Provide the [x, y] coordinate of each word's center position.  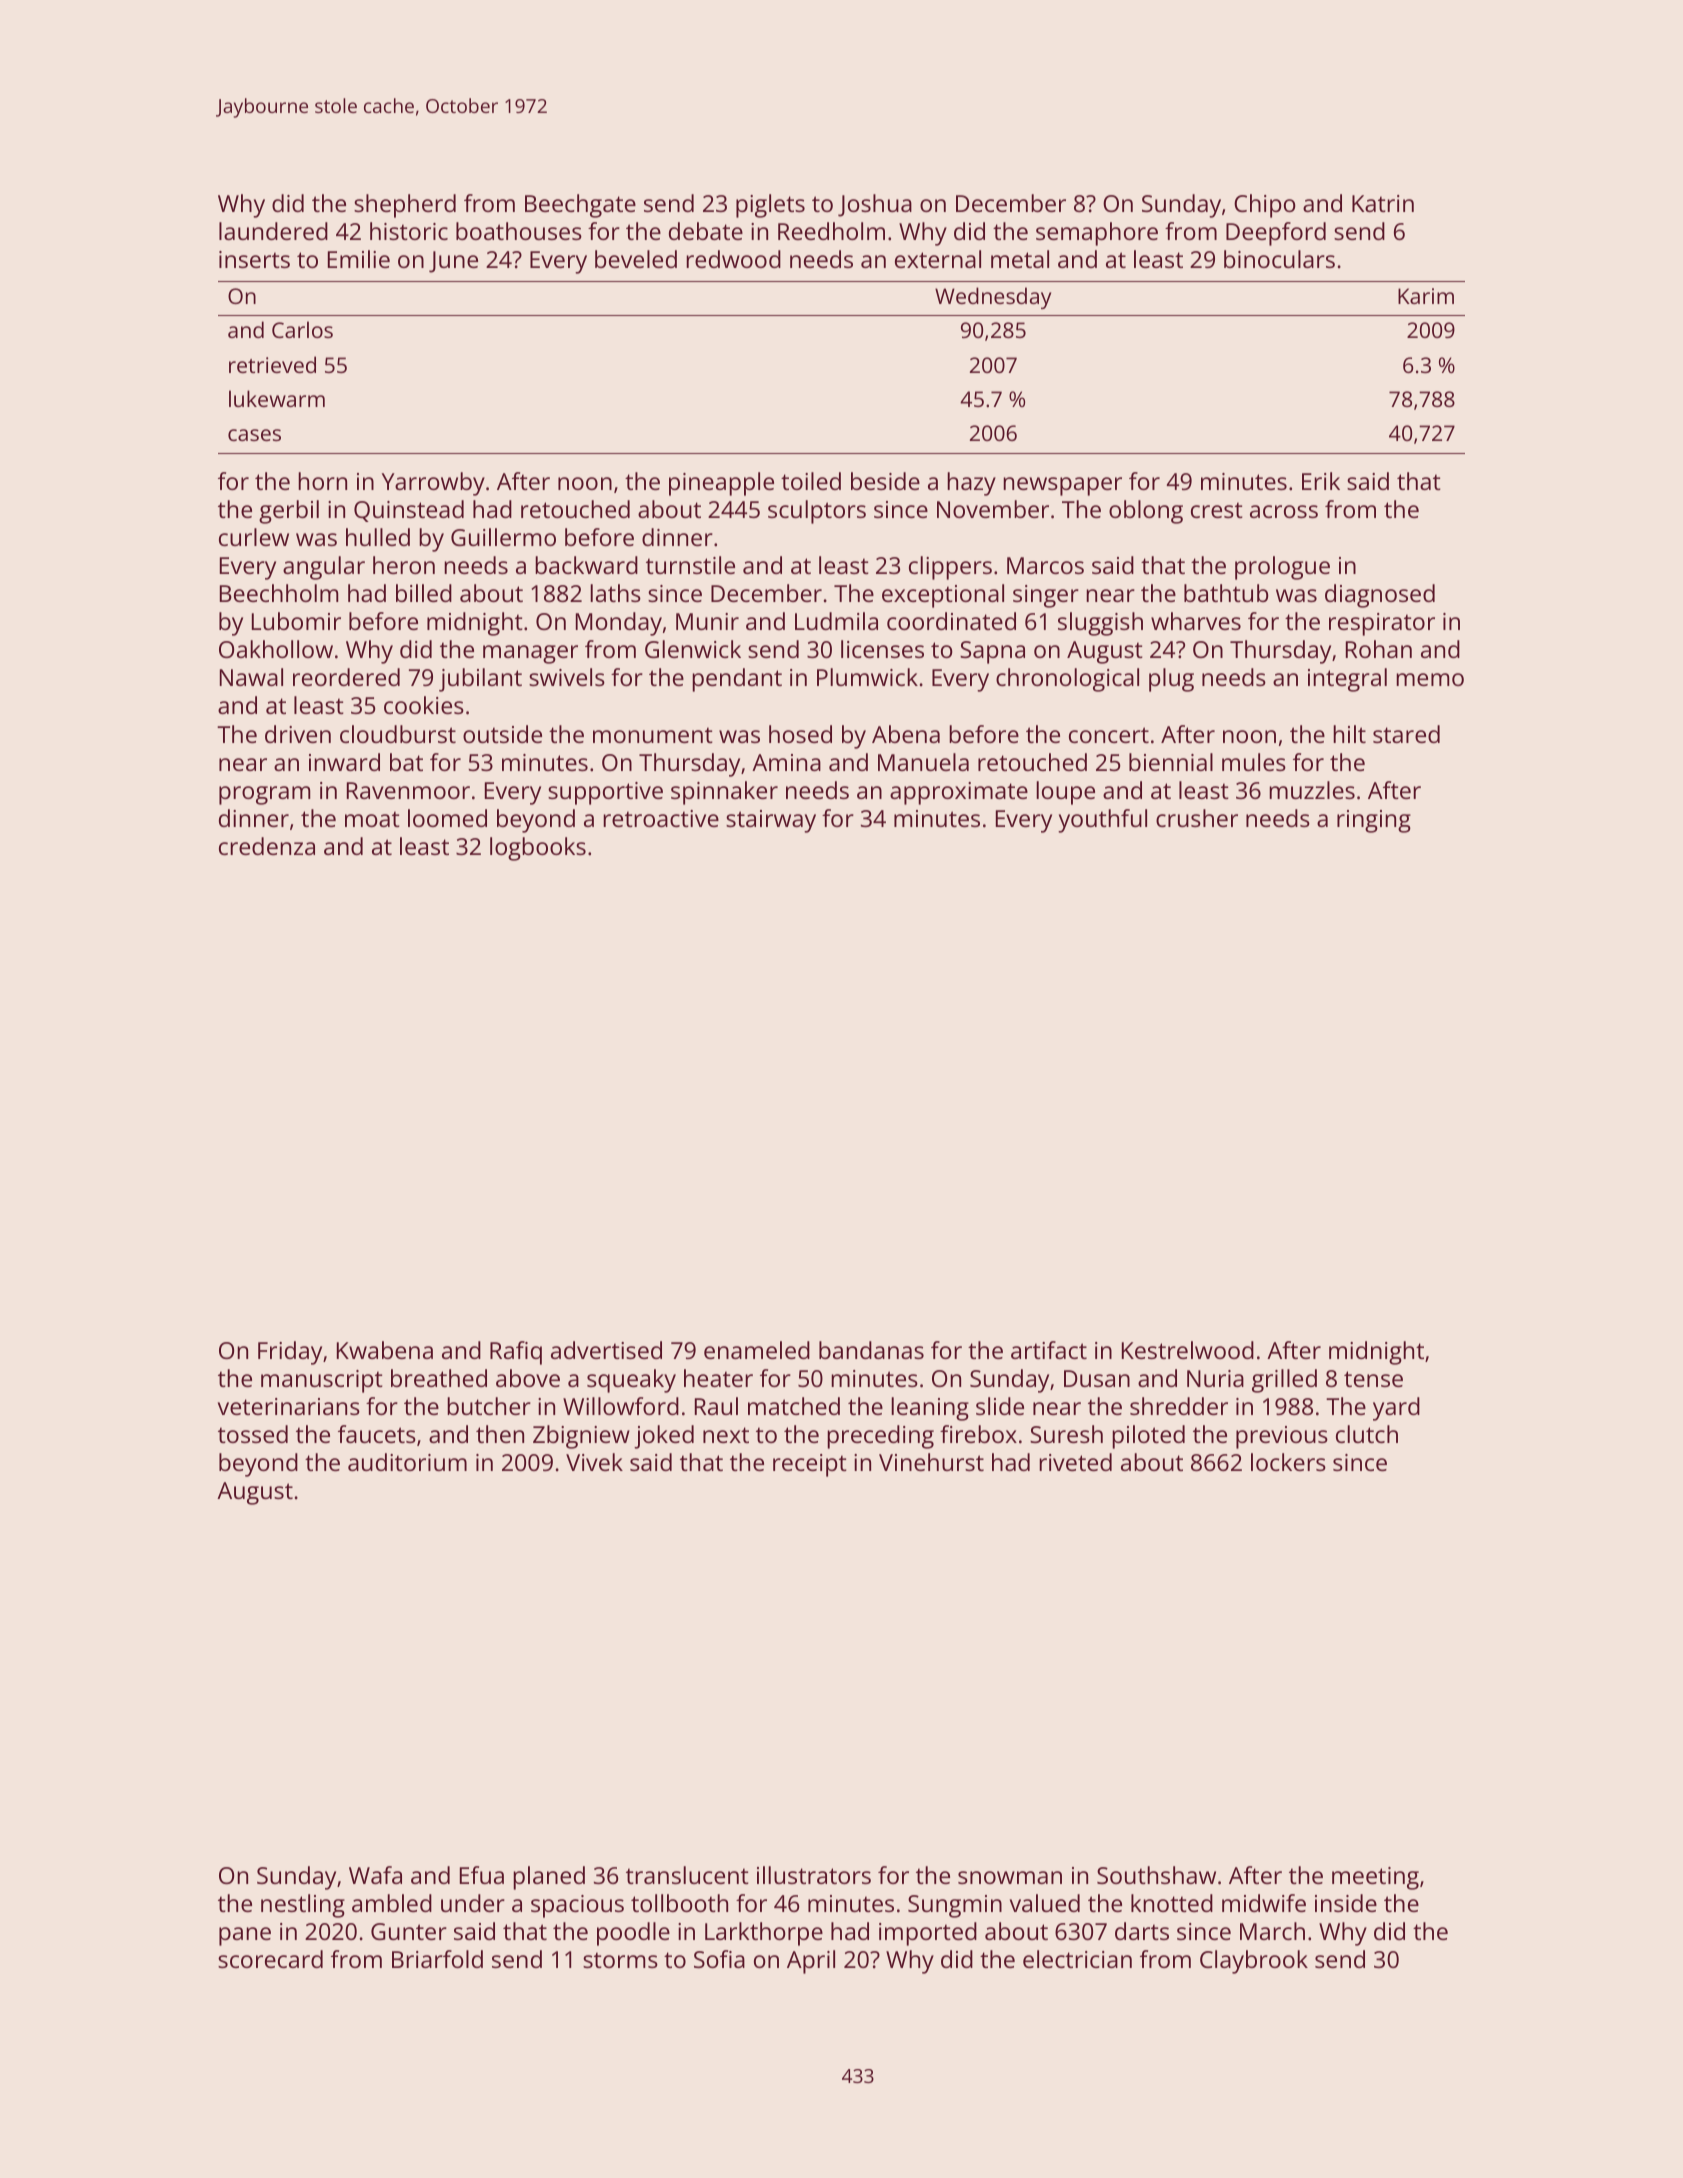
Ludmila [836, 621]
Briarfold [437, 1959]
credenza [267, 846]
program [264, 795]
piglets [770, 206]
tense [1373, 1379]
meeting [1375, 1878]
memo [1430, 679]
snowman [1010, 1877]
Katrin [1383, 203]
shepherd [405, 206]
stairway [771, 821]
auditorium [407, 1462]
